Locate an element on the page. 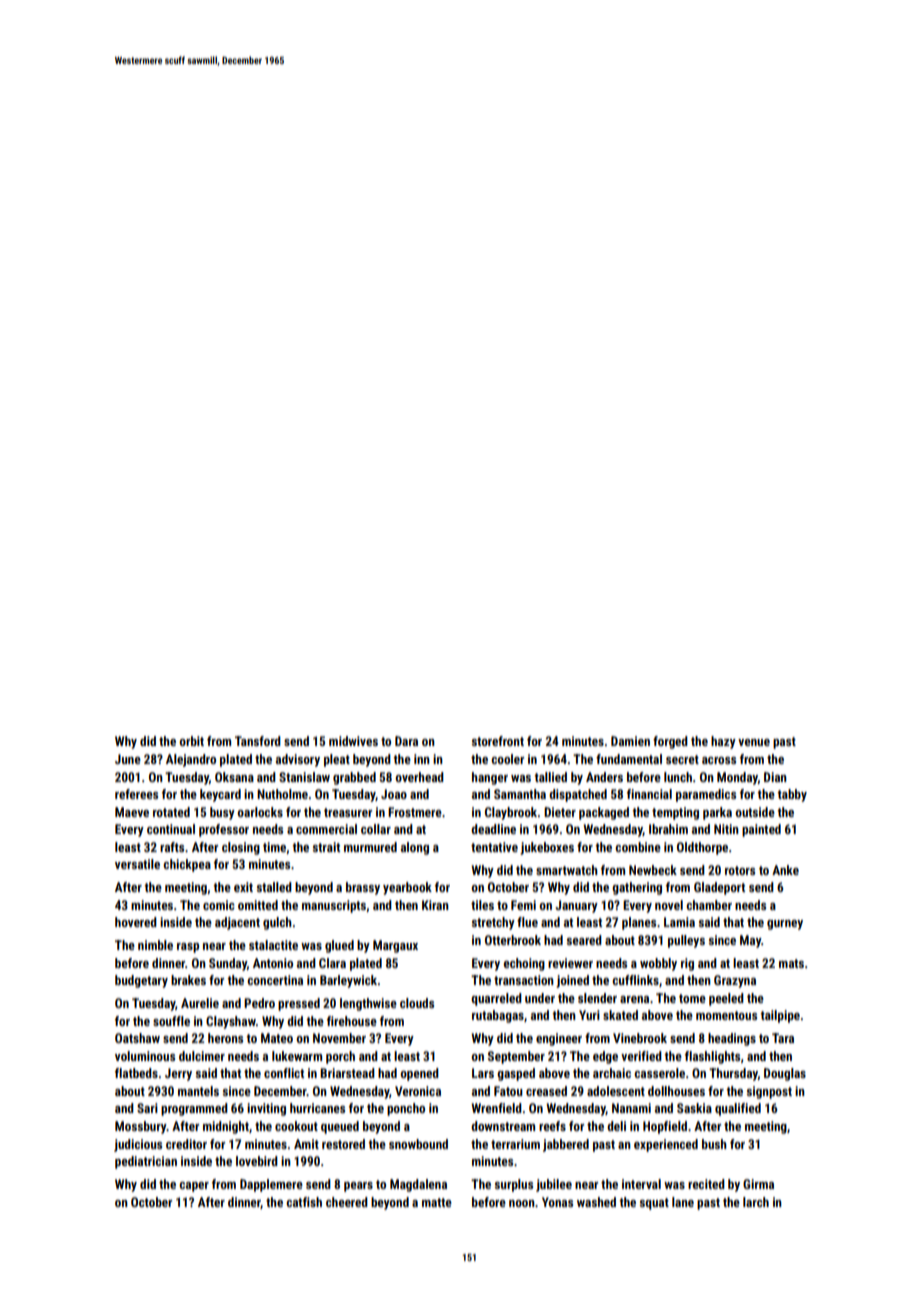 This page has height=1308, width=924. September is located at coordinates (516, 1057).
